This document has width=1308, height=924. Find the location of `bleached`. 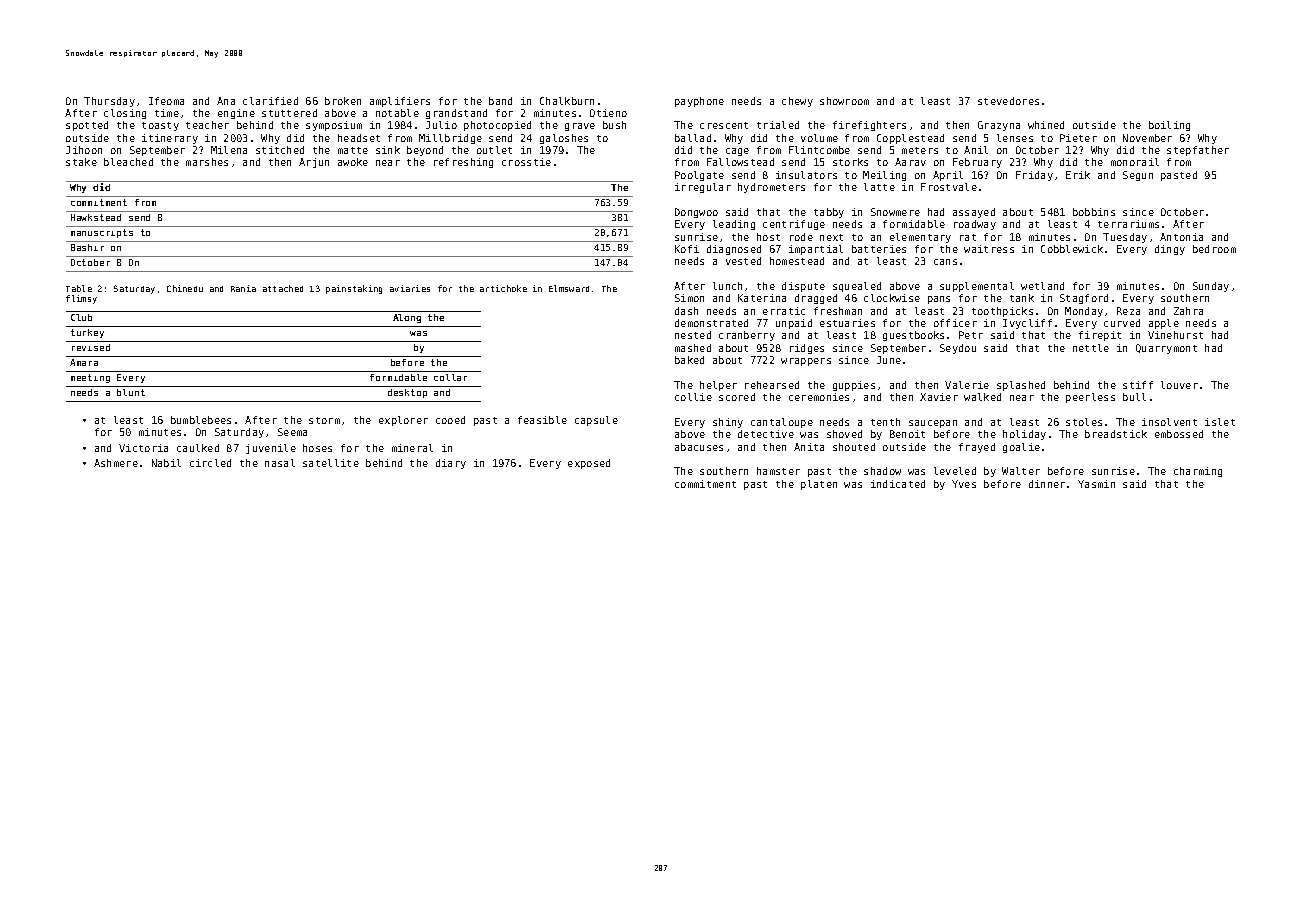

bleached is located at coordinates (128, 162).
